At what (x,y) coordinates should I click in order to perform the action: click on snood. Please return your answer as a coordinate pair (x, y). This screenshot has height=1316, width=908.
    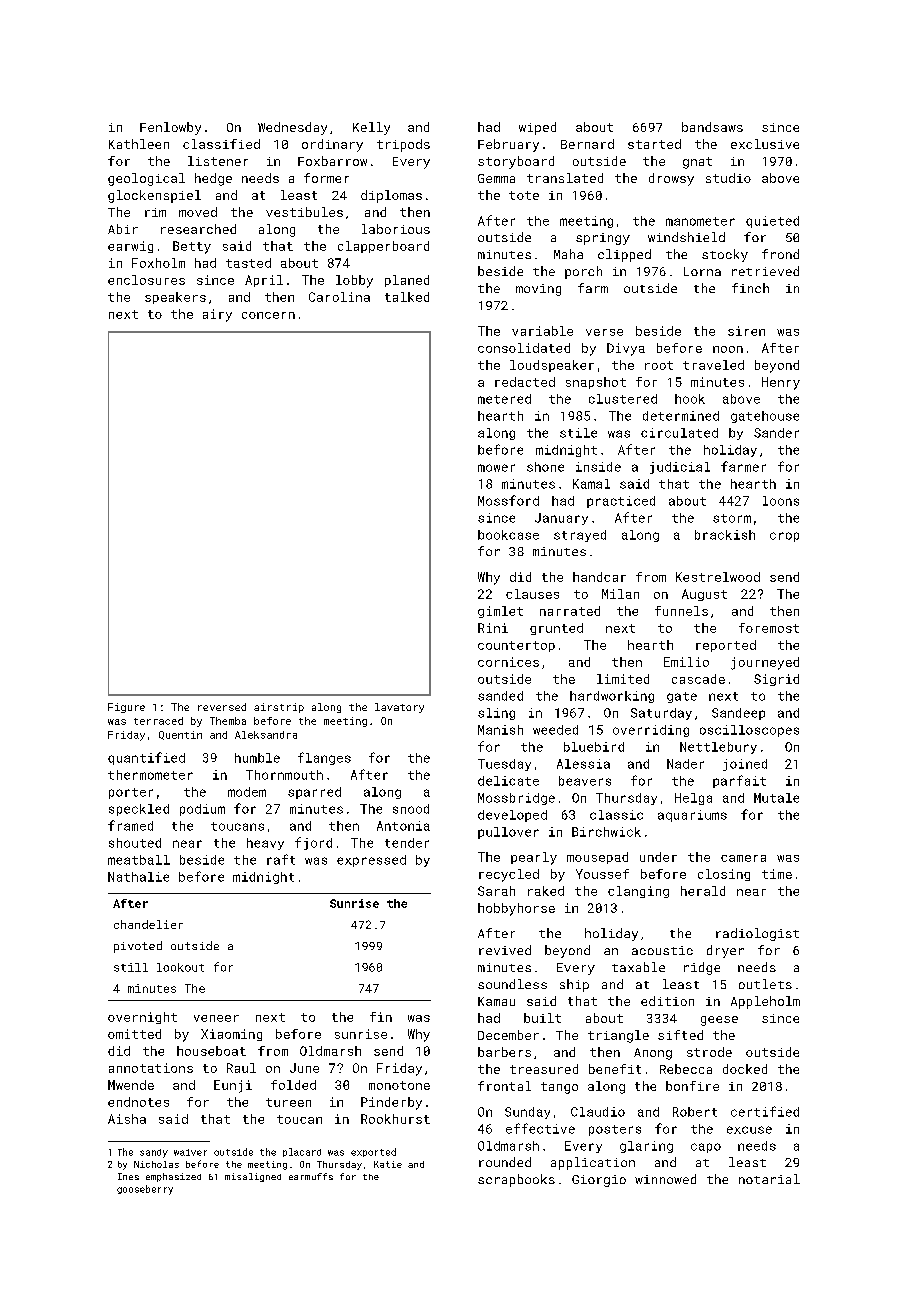
    Looking at the image, I should click on (411, 809).
